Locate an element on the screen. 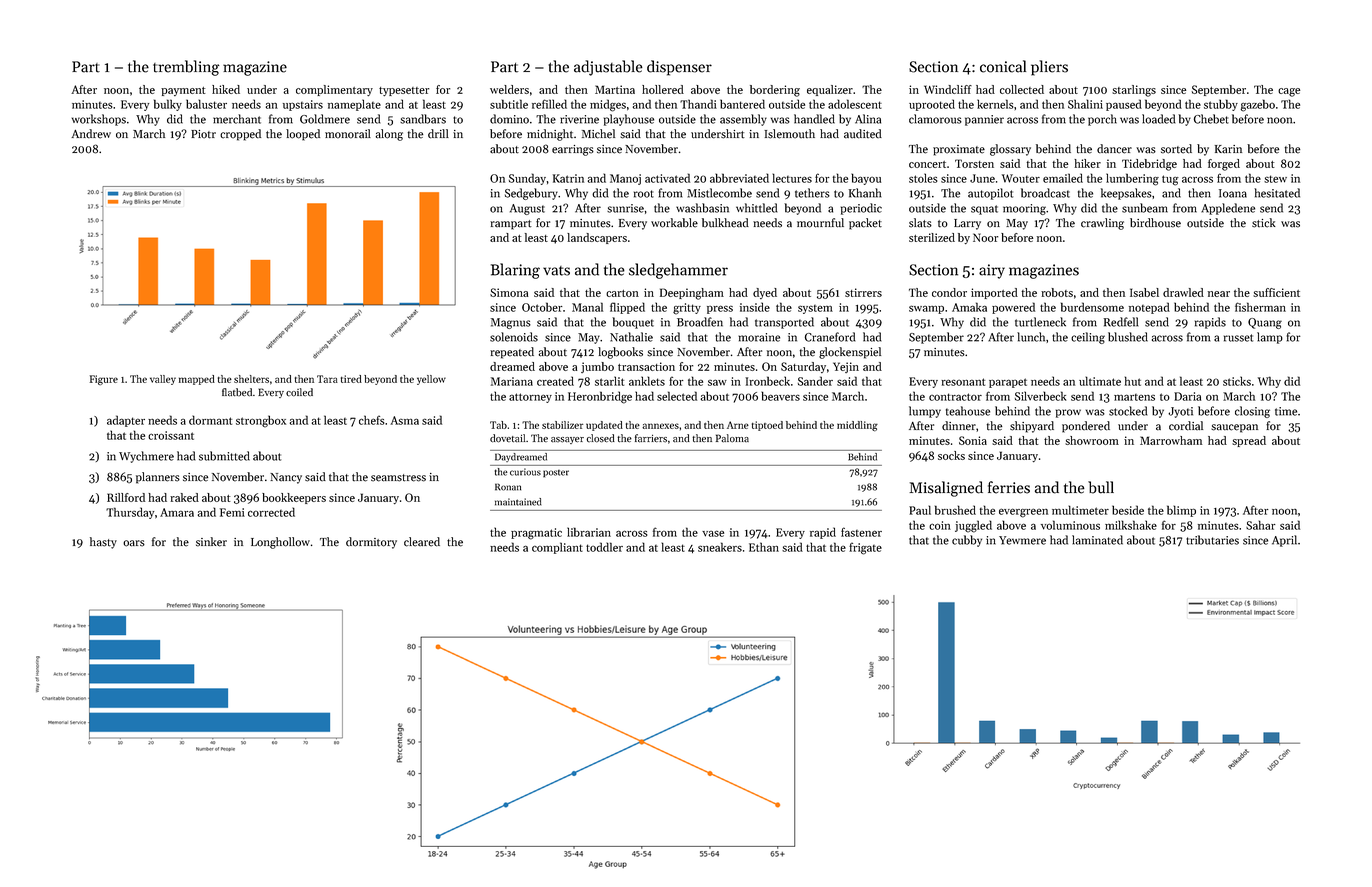 The height and width of the screenshot is (887, 1372). Blaring is located at coordinates (515, 271).
